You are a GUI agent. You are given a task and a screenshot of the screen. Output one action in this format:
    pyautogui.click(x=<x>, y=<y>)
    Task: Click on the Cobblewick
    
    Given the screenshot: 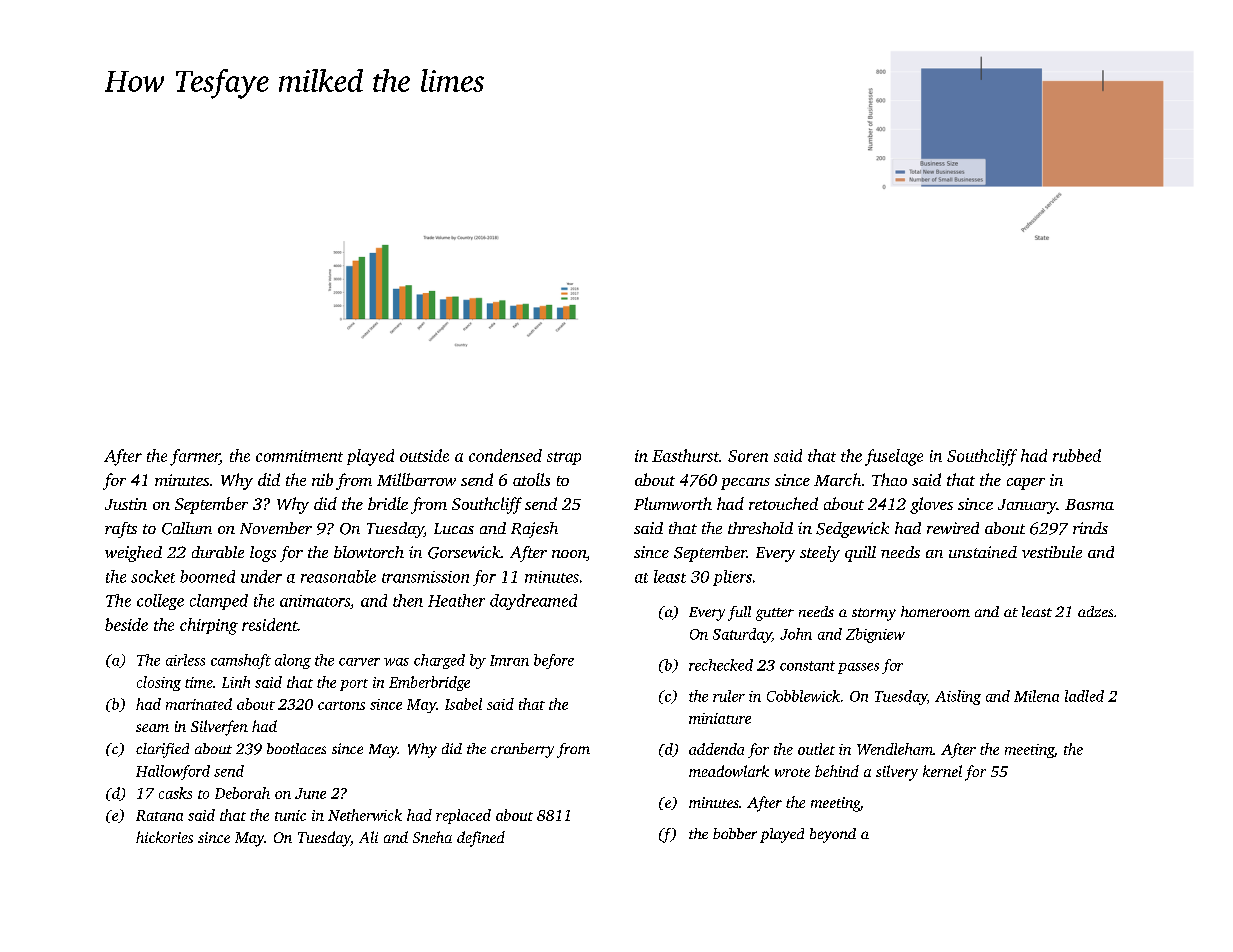 What is the action you would take?
    pyautogui.click(x=803, y=696)
